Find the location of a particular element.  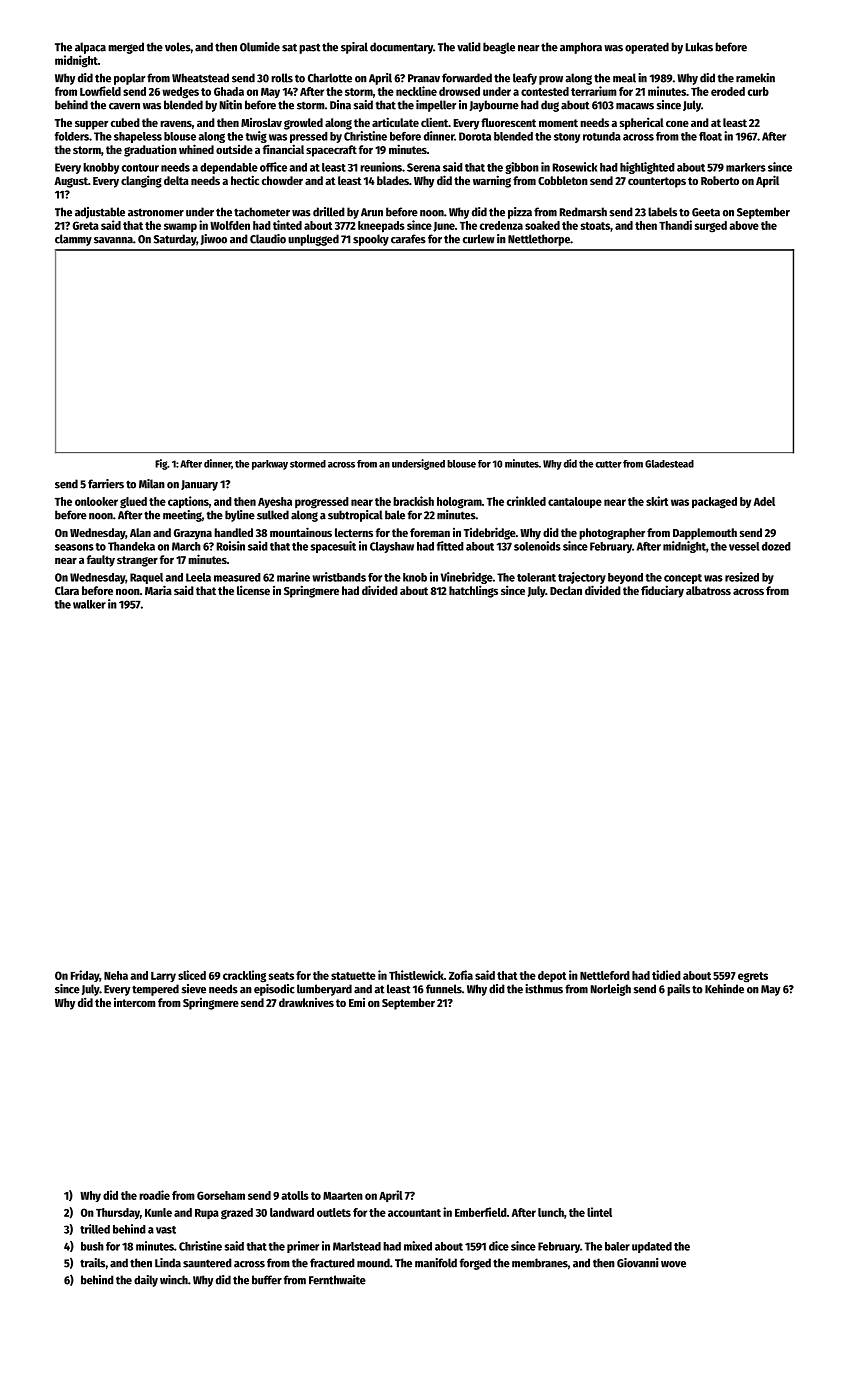

Raquel is located at coordinates (146, 578).
